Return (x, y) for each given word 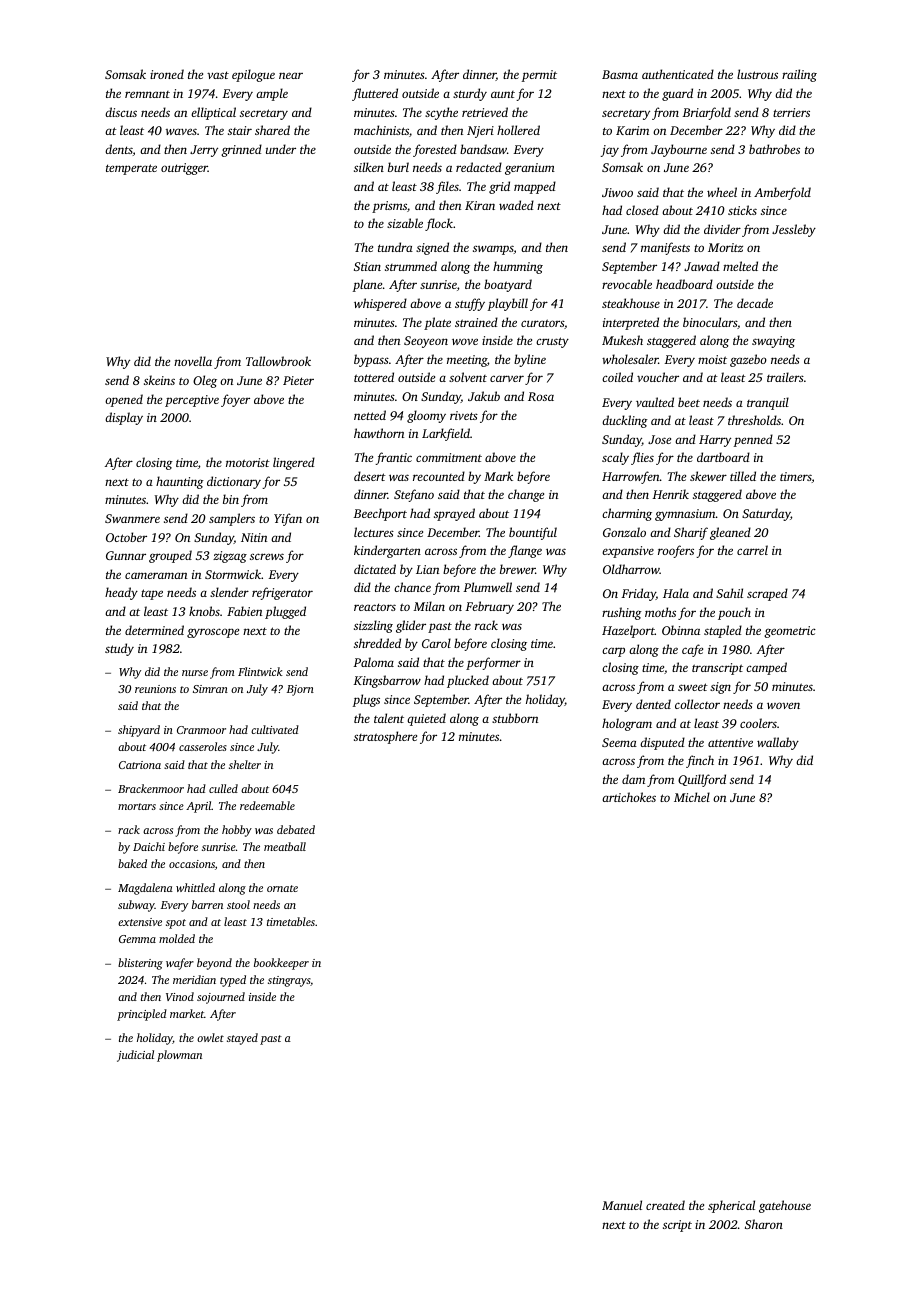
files (447, 187)
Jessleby (794, 230)
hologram (627, 724)
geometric (790, 632)
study (119, 649)
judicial (135, 1056)
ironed (167, 74)
